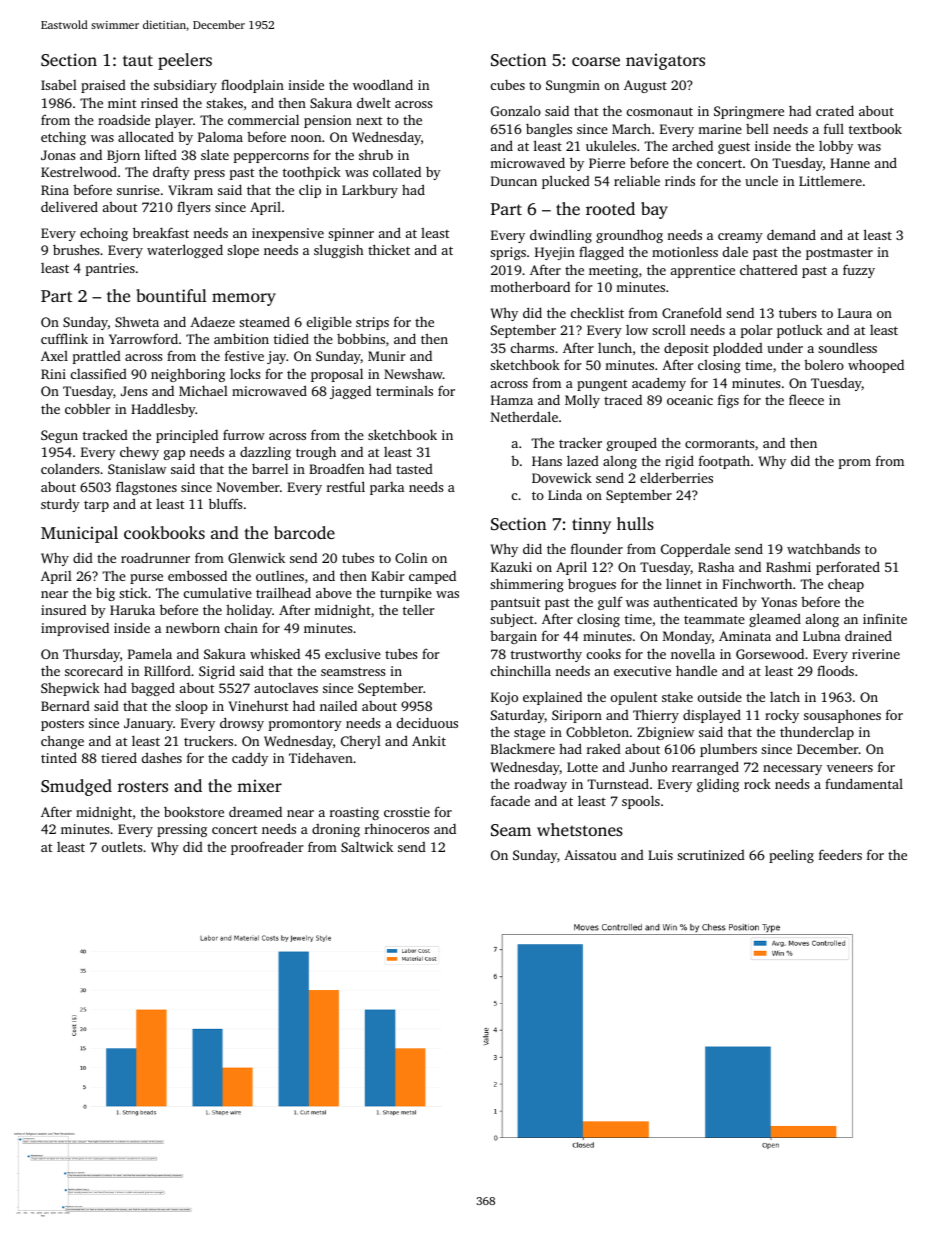  What do you see at coordinates (245, 374) in the document?
I see `locks` at bounding box center [245, 374].
